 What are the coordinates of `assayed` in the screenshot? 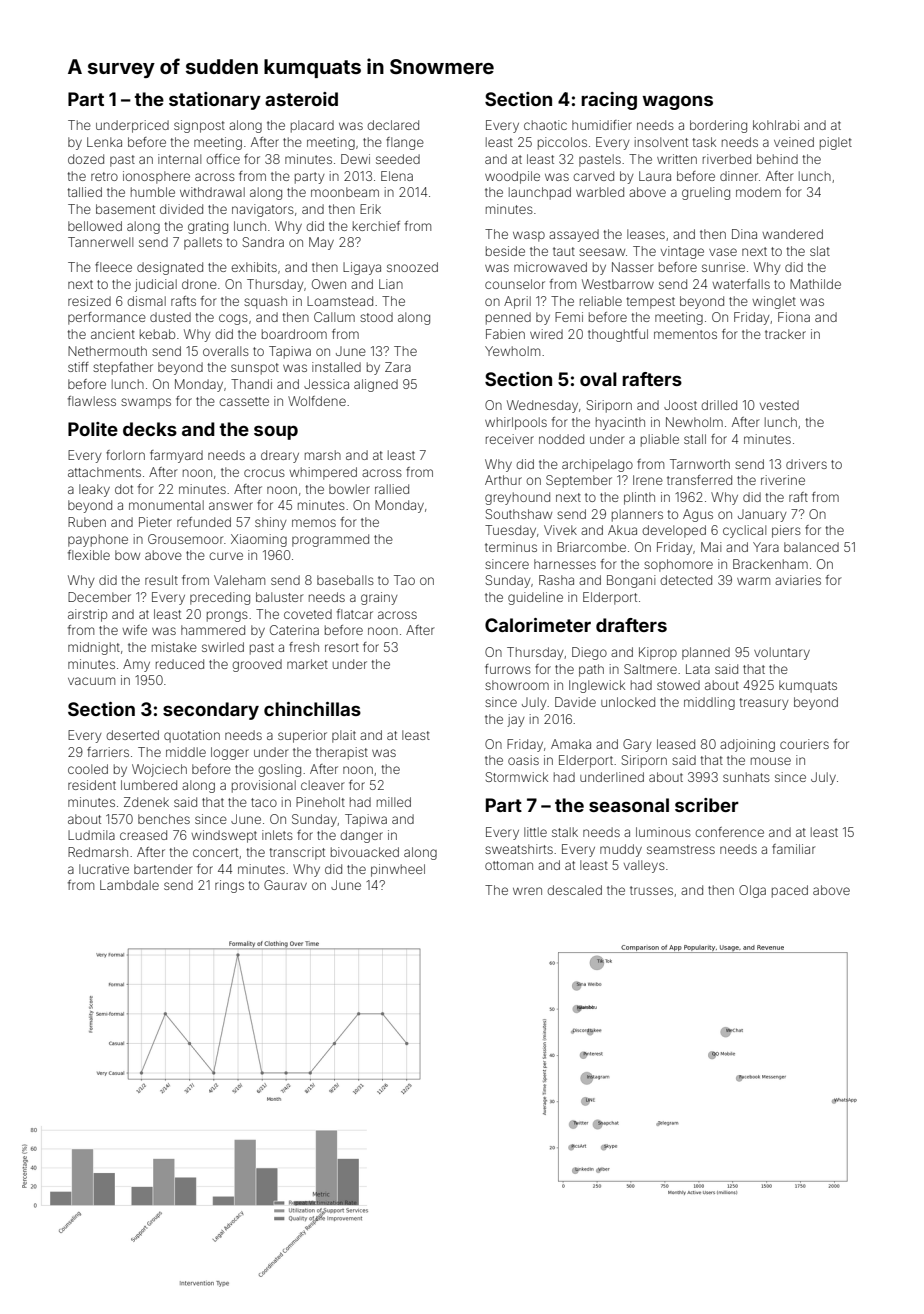 It's located at (574, 235).
